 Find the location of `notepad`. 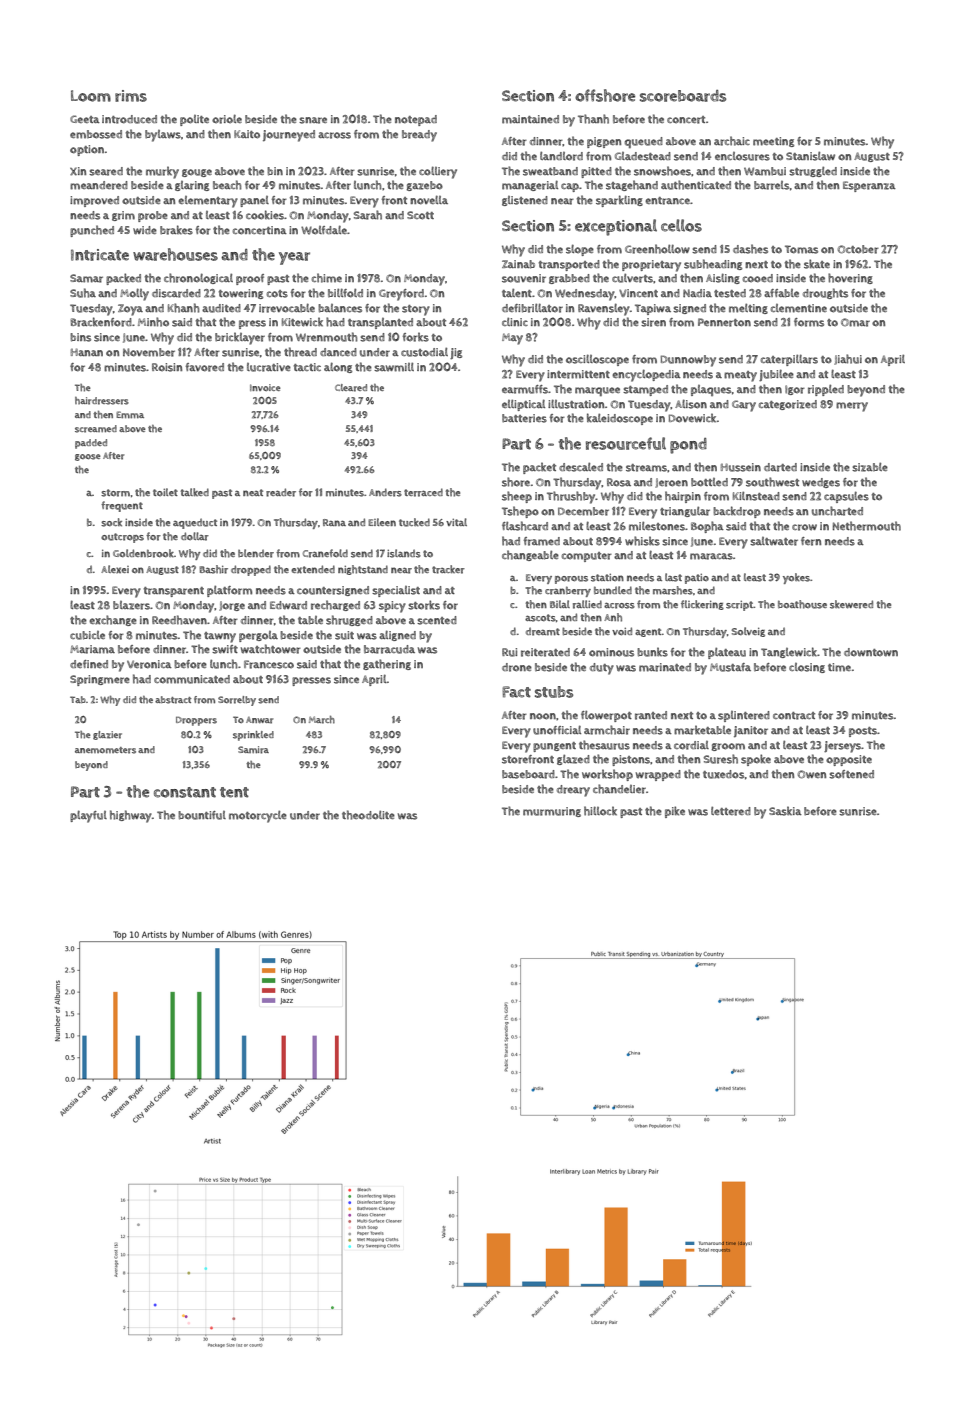

notepad is located at coordinates (416, 120).
